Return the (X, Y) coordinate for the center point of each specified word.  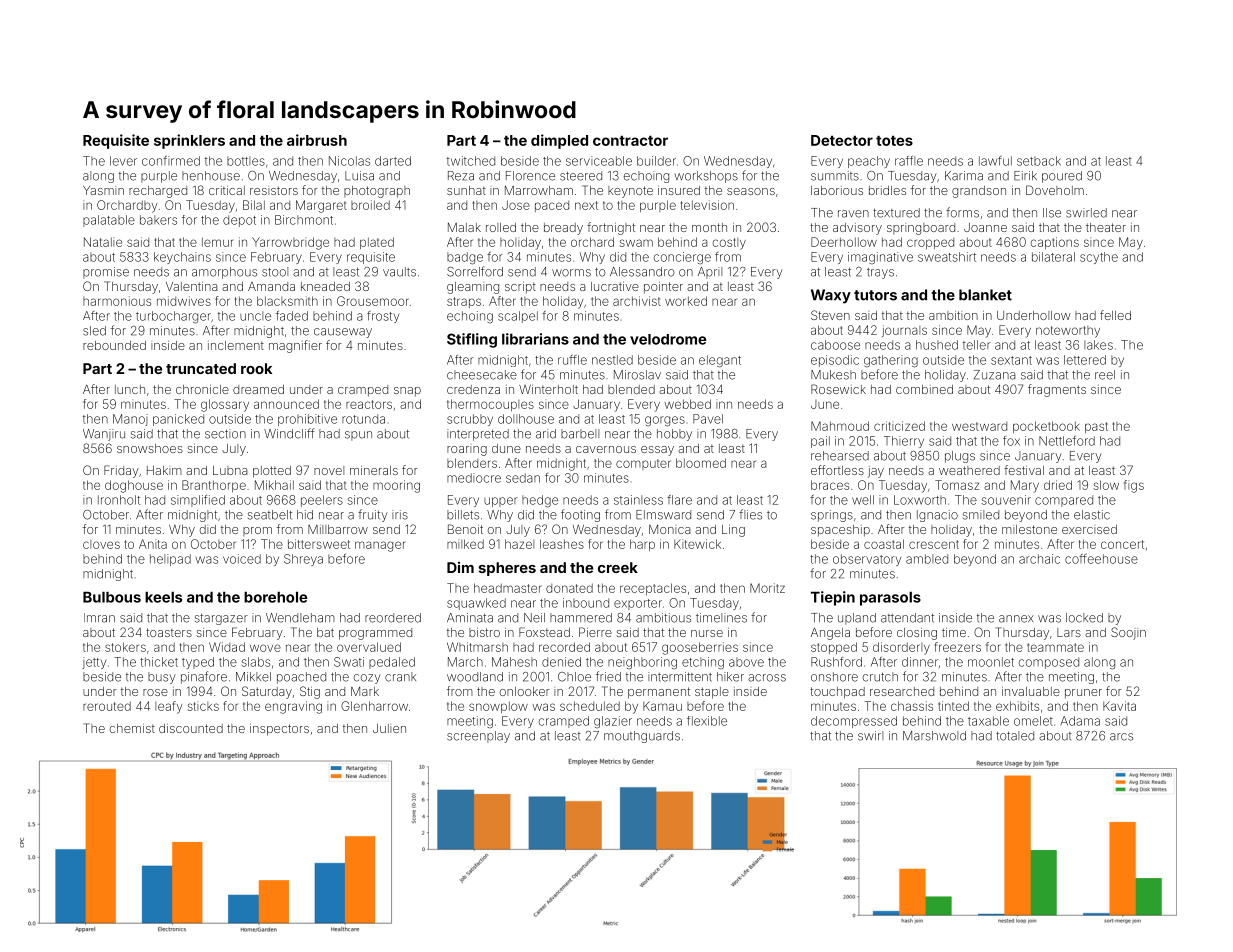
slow (1106, 485)
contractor (630, 141)
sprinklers (189, 141)
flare (679, 500)
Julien (389, 728)
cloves (101, 544)
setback (1039, 161)
